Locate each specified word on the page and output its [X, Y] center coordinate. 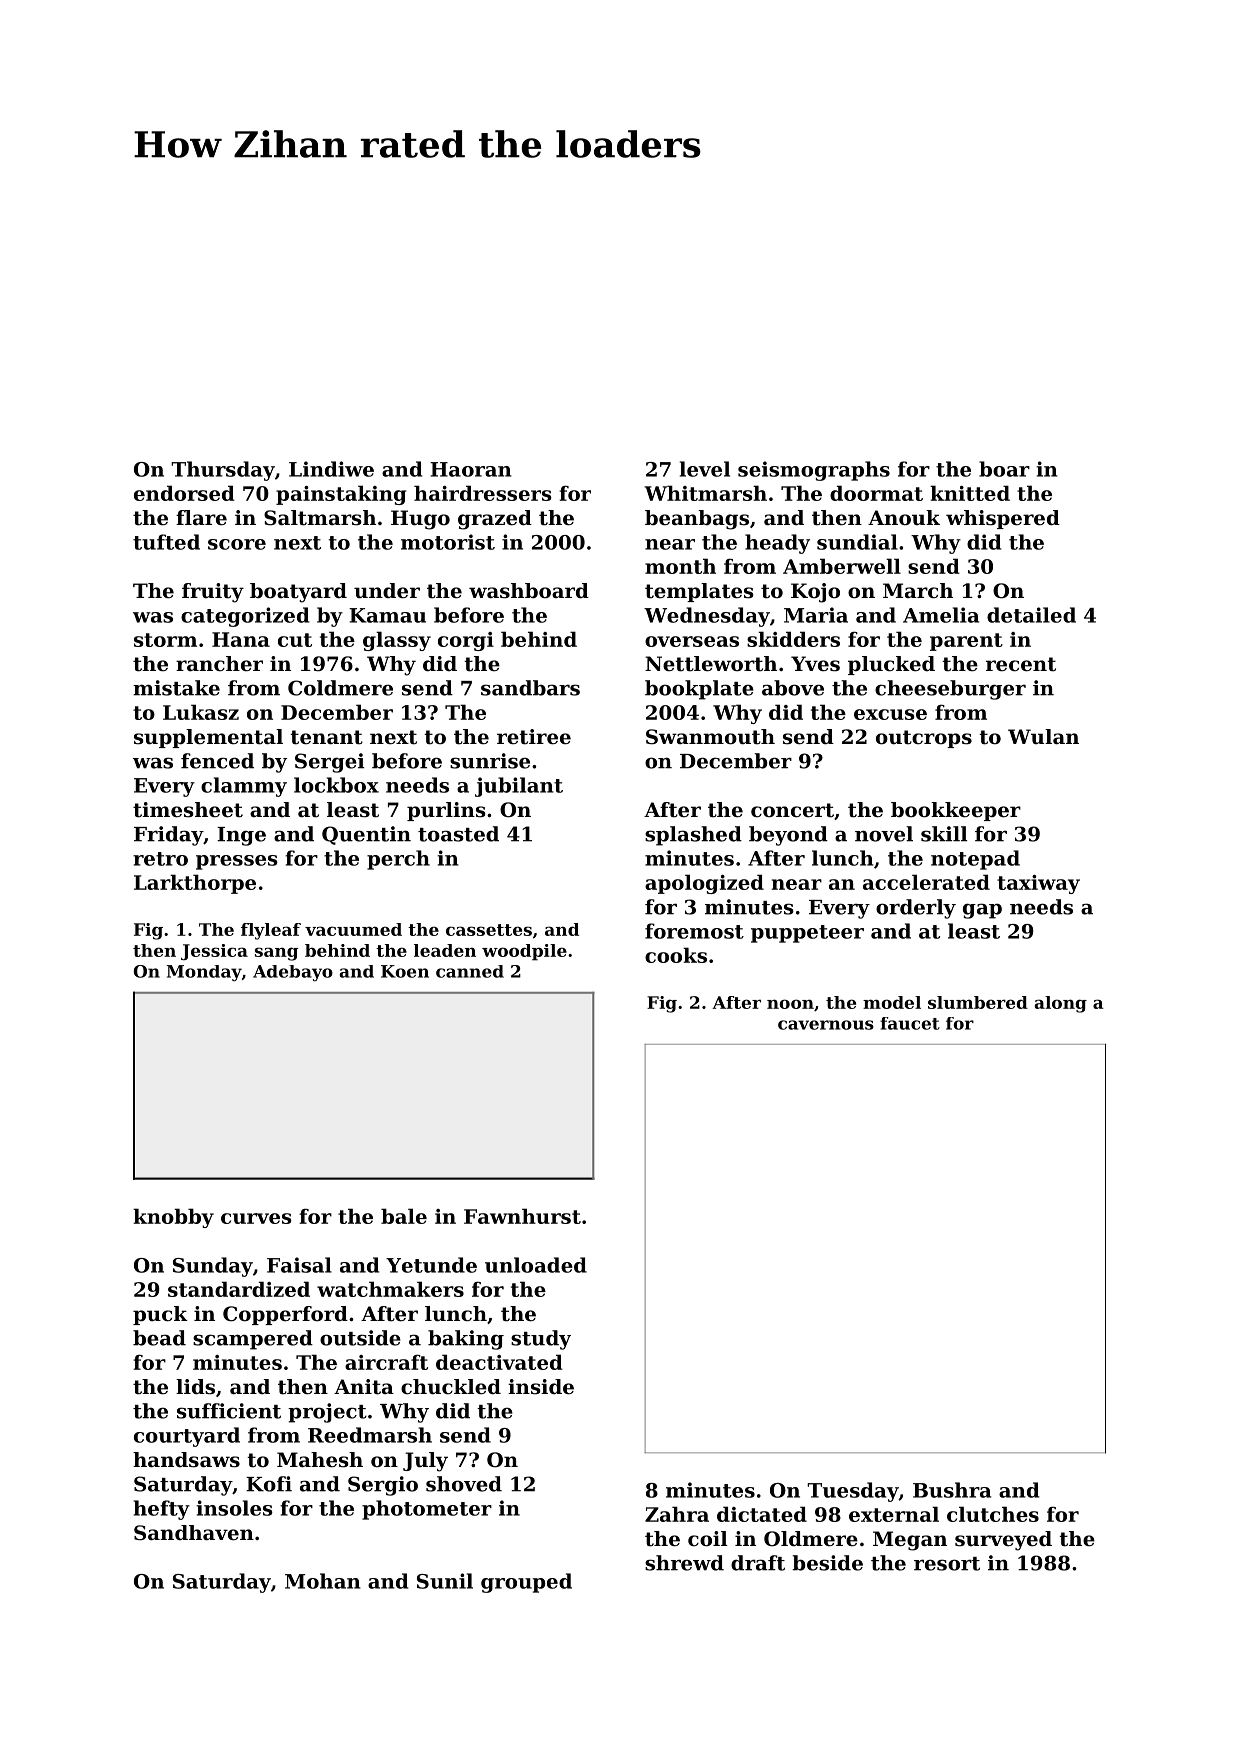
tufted [166, 542]
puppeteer [807, 934]
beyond [788, 836]
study [541, 1340]
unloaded [536, 1265]
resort [947, 1564]
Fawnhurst [522, 1216]
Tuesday [853, 1492]
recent [1021, 664]
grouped [526, 1583]
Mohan [323, 1581]
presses [237, 862]
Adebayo [293, 973]
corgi [466, 641]
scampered [253, 1340]
